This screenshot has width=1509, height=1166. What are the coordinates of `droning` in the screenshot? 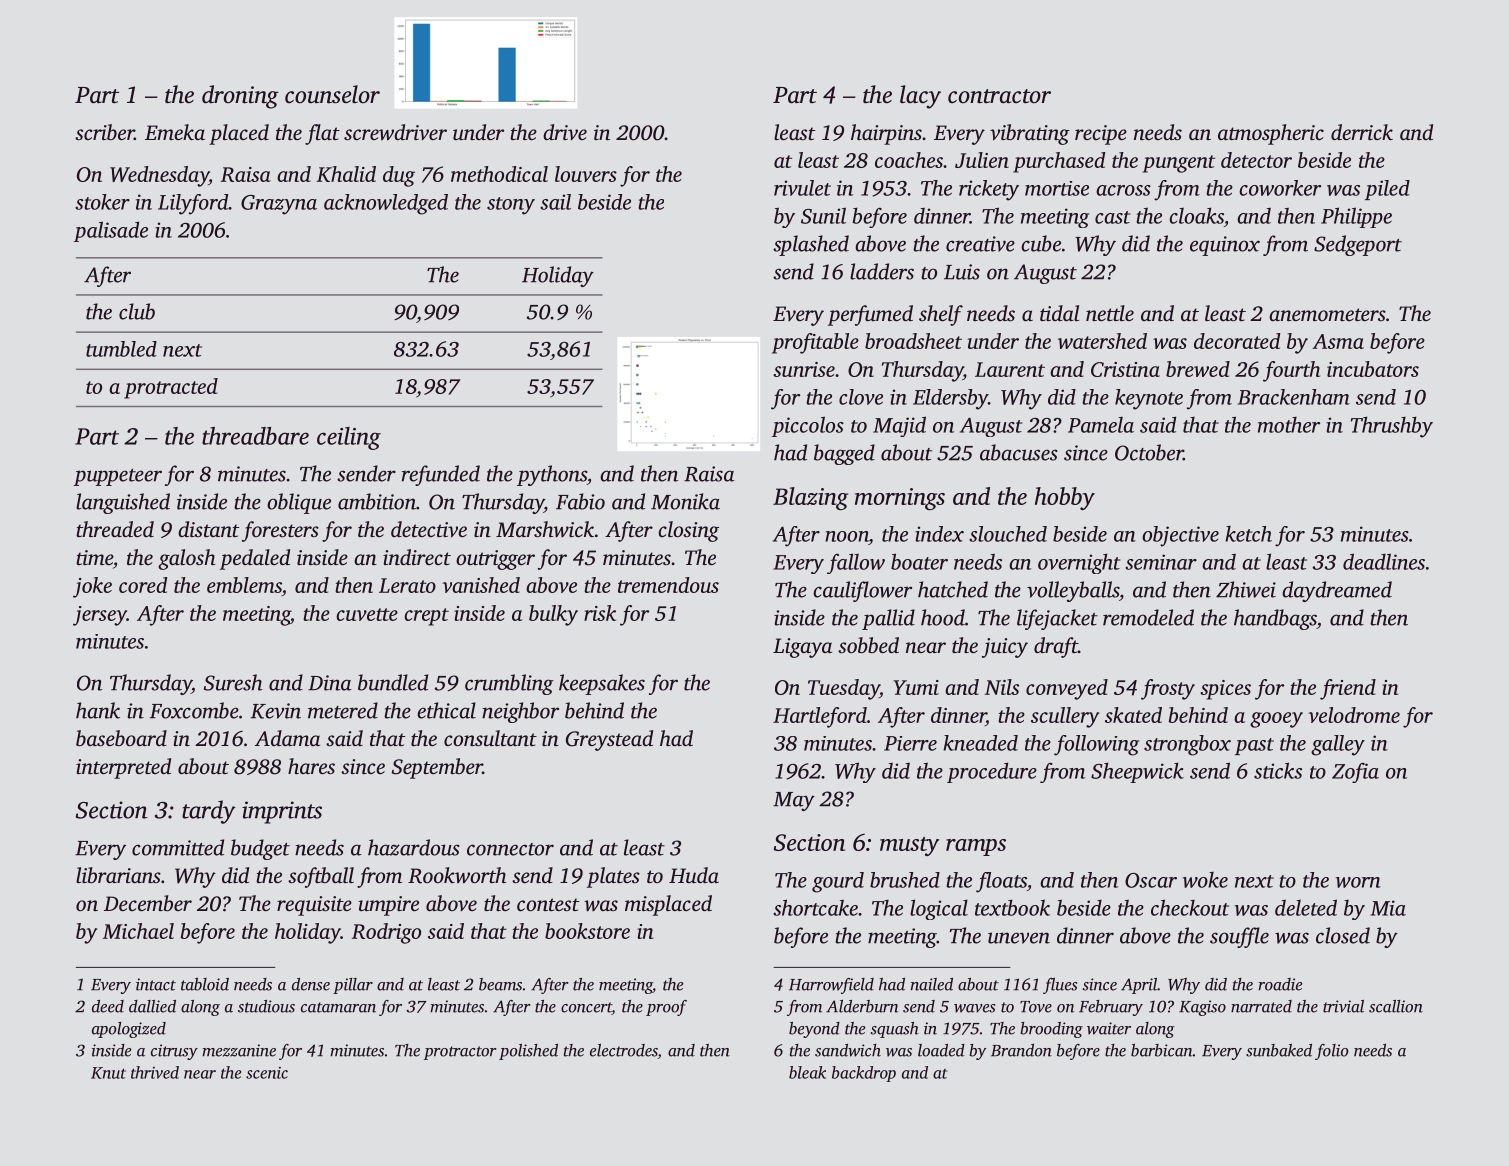 It's located at (240, 97).
